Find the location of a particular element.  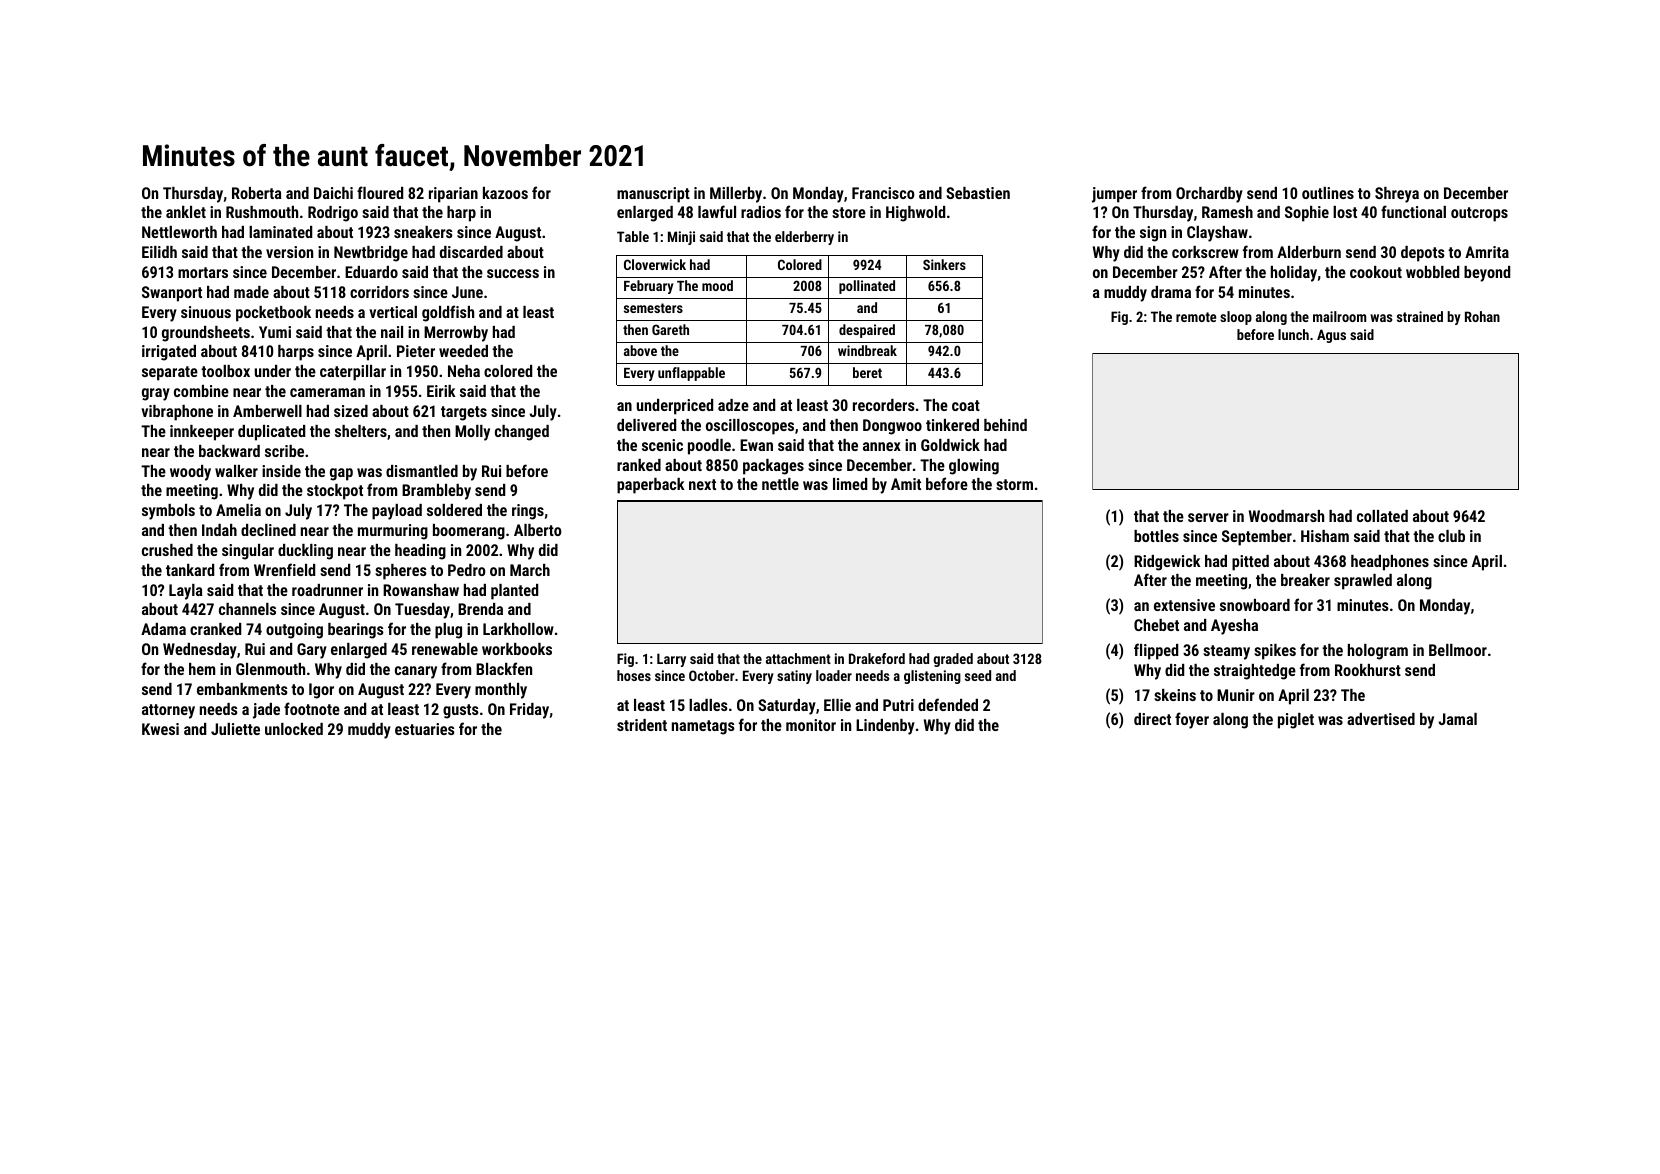

sneakers is located at coordinates (423, 232).
